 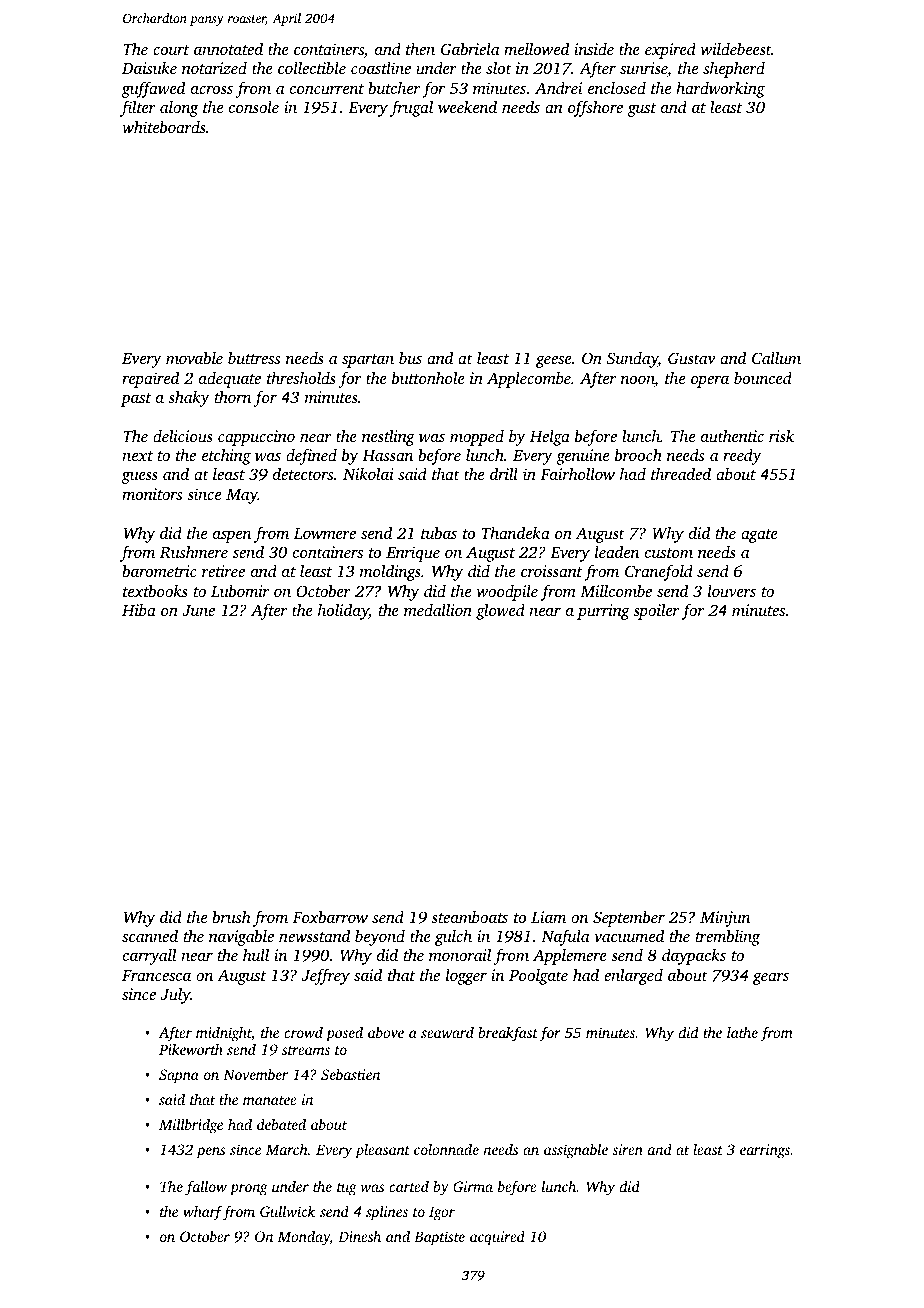 What do you see at coordinates (469, 917) in the screenshot?
I see `steamboats` at bounding box center [469, 917].
